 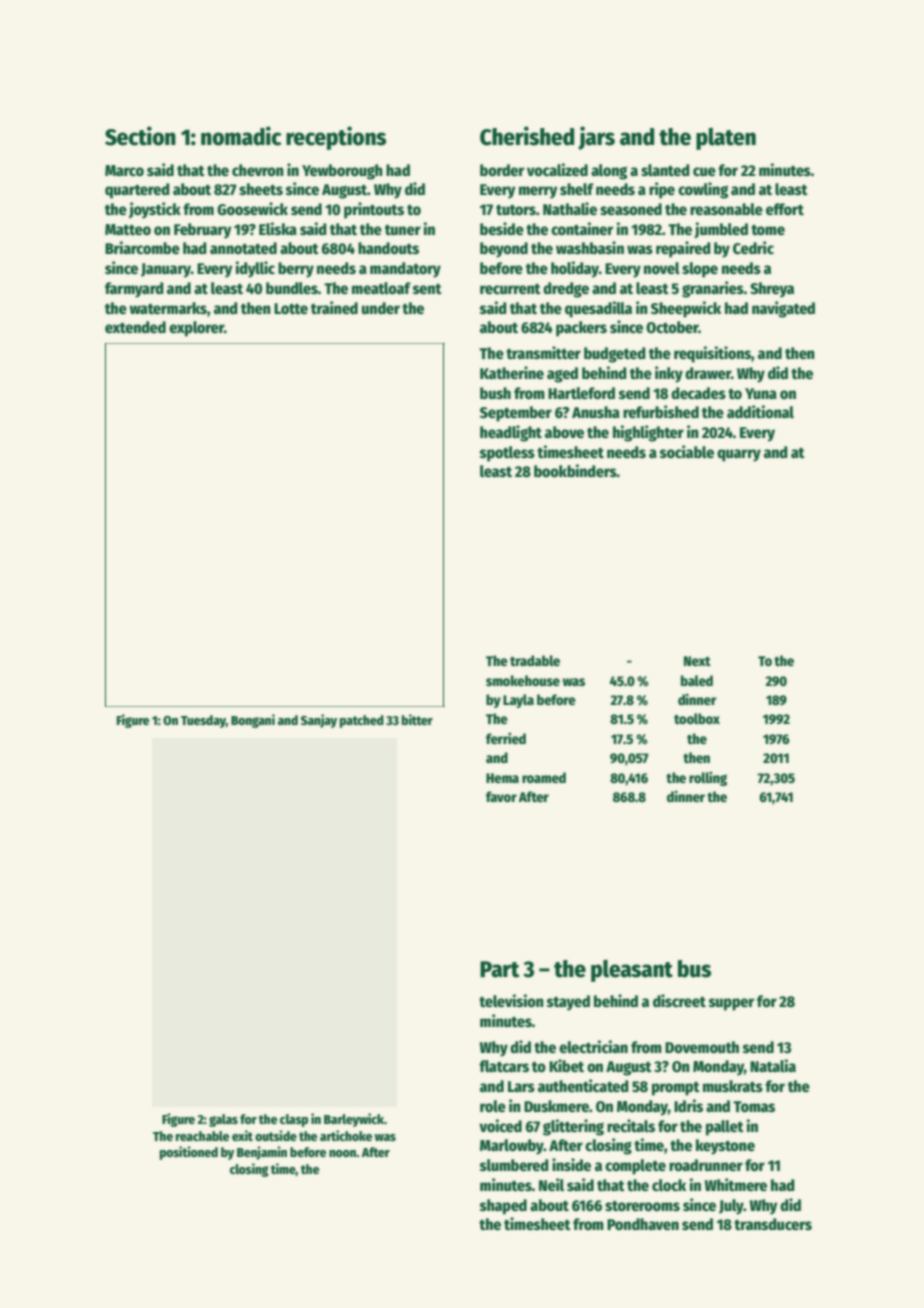 What do you see at coordinates (137, 191) in the screenshot?
I see `quartered` at bounding box center [137, 191].
